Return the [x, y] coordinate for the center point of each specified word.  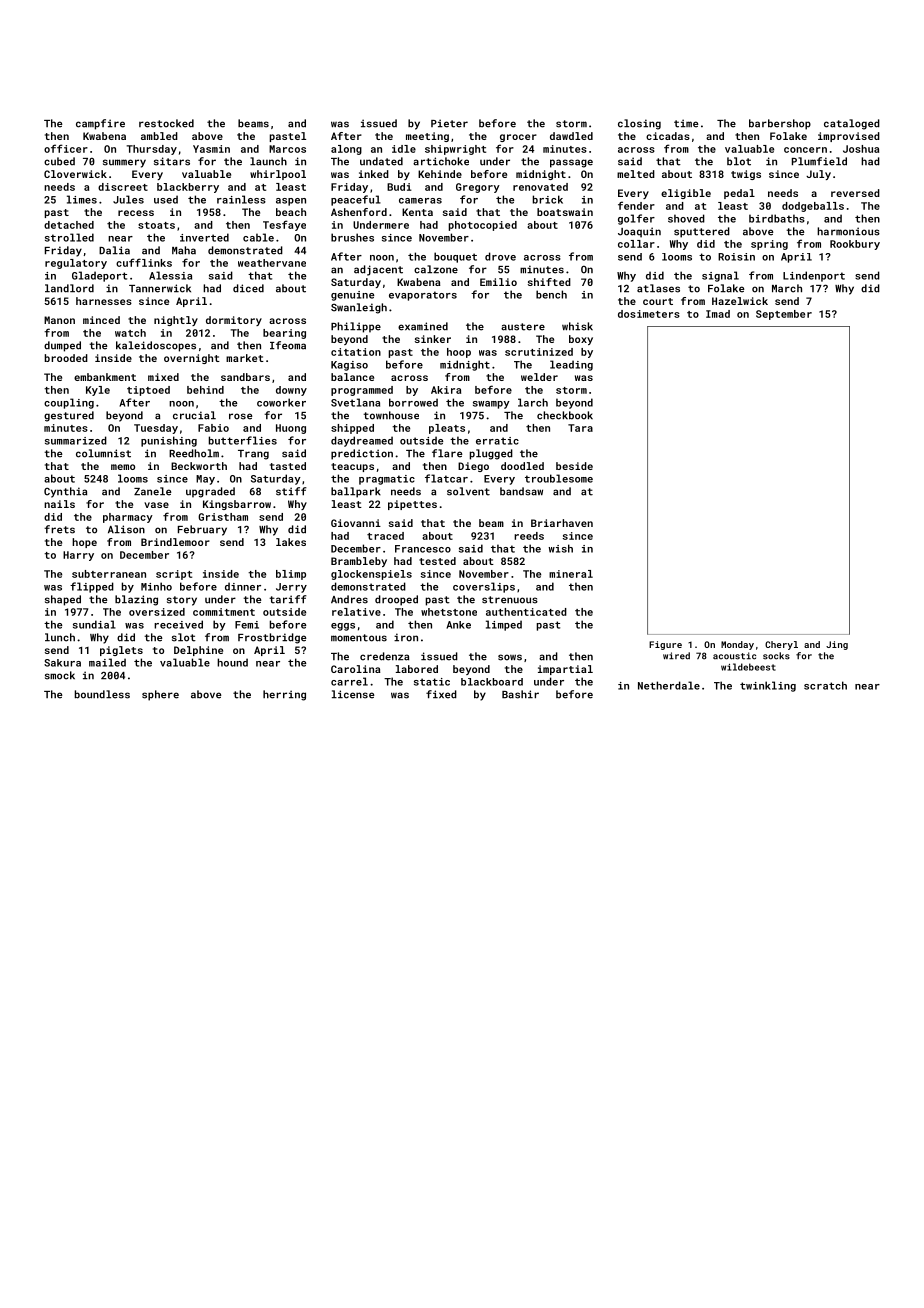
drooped [396, 600]
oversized [157, 612]
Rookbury [855, 245]
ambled [159, 136]
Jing [837, 645]
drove [500, 256]
